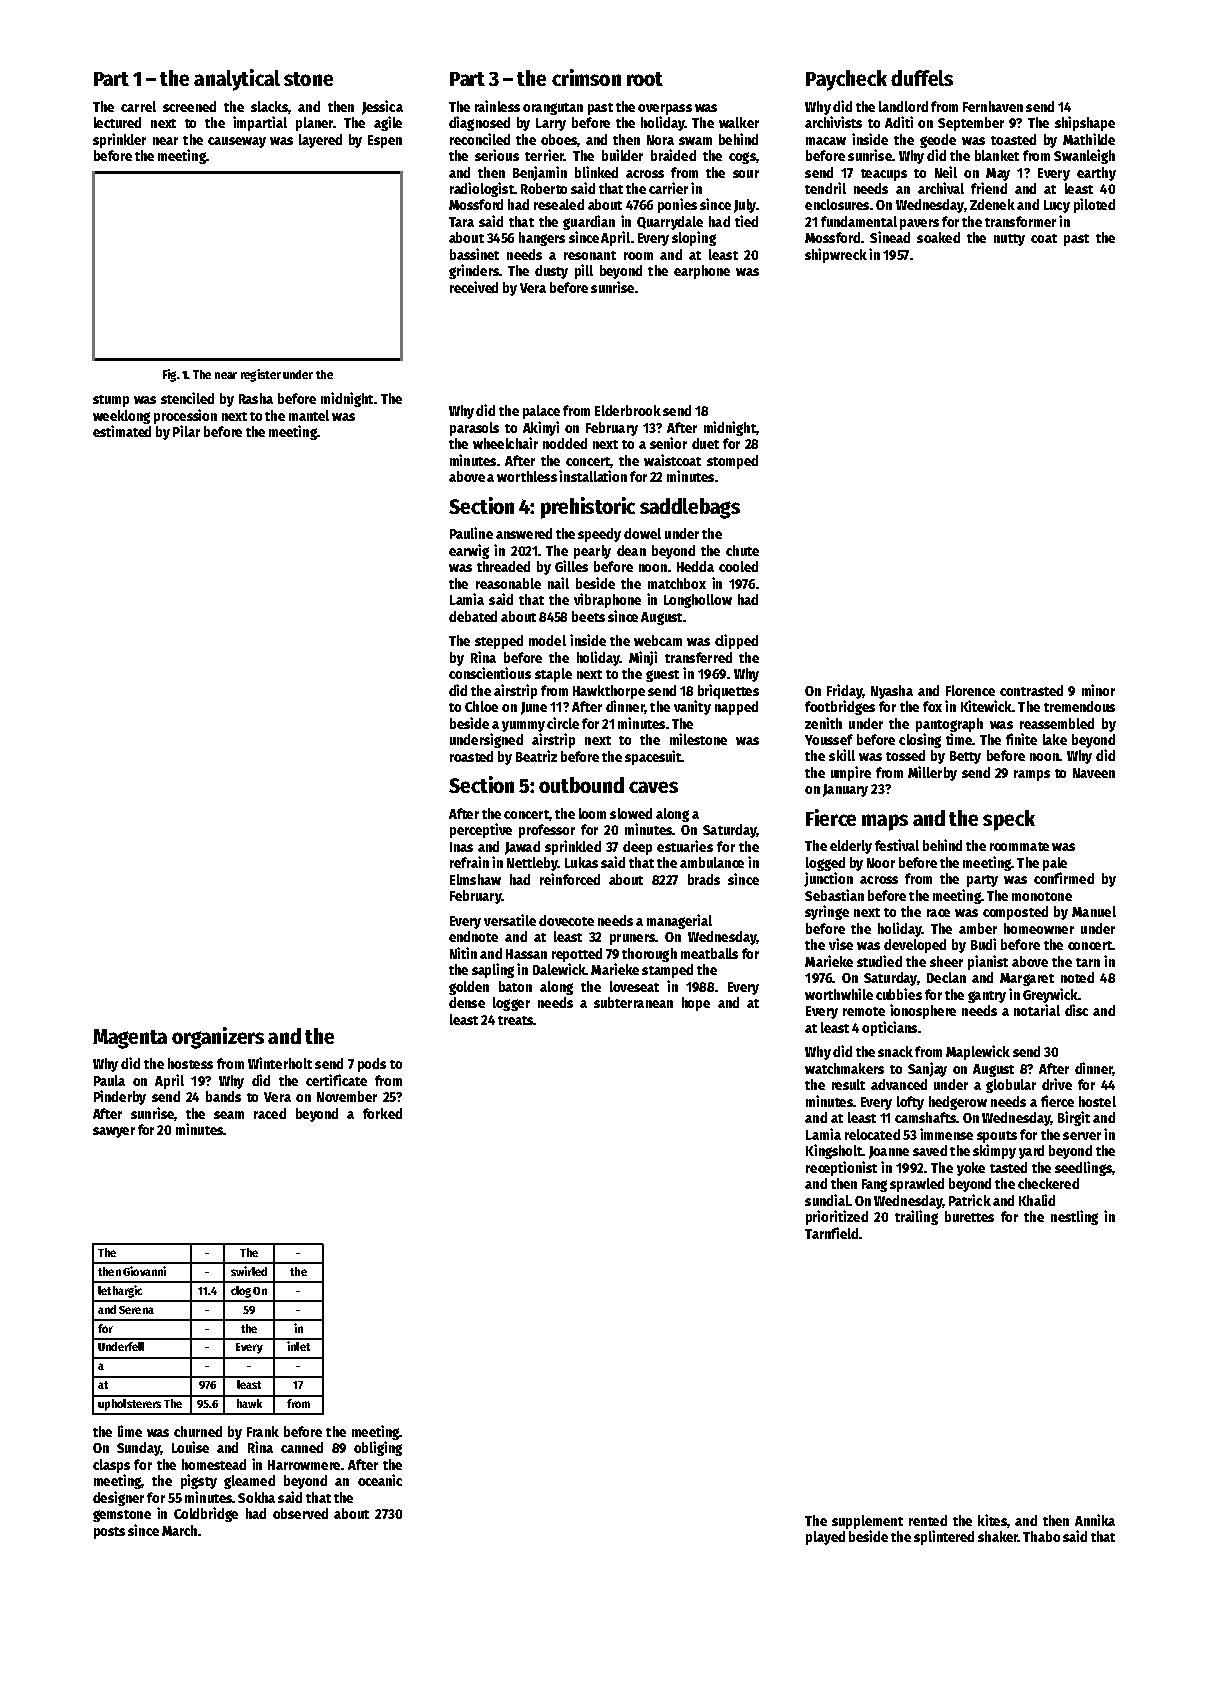  What do you see at coordinates (261, 375) in the screenshot?
I see `register` at bounding box center [261, 375].
